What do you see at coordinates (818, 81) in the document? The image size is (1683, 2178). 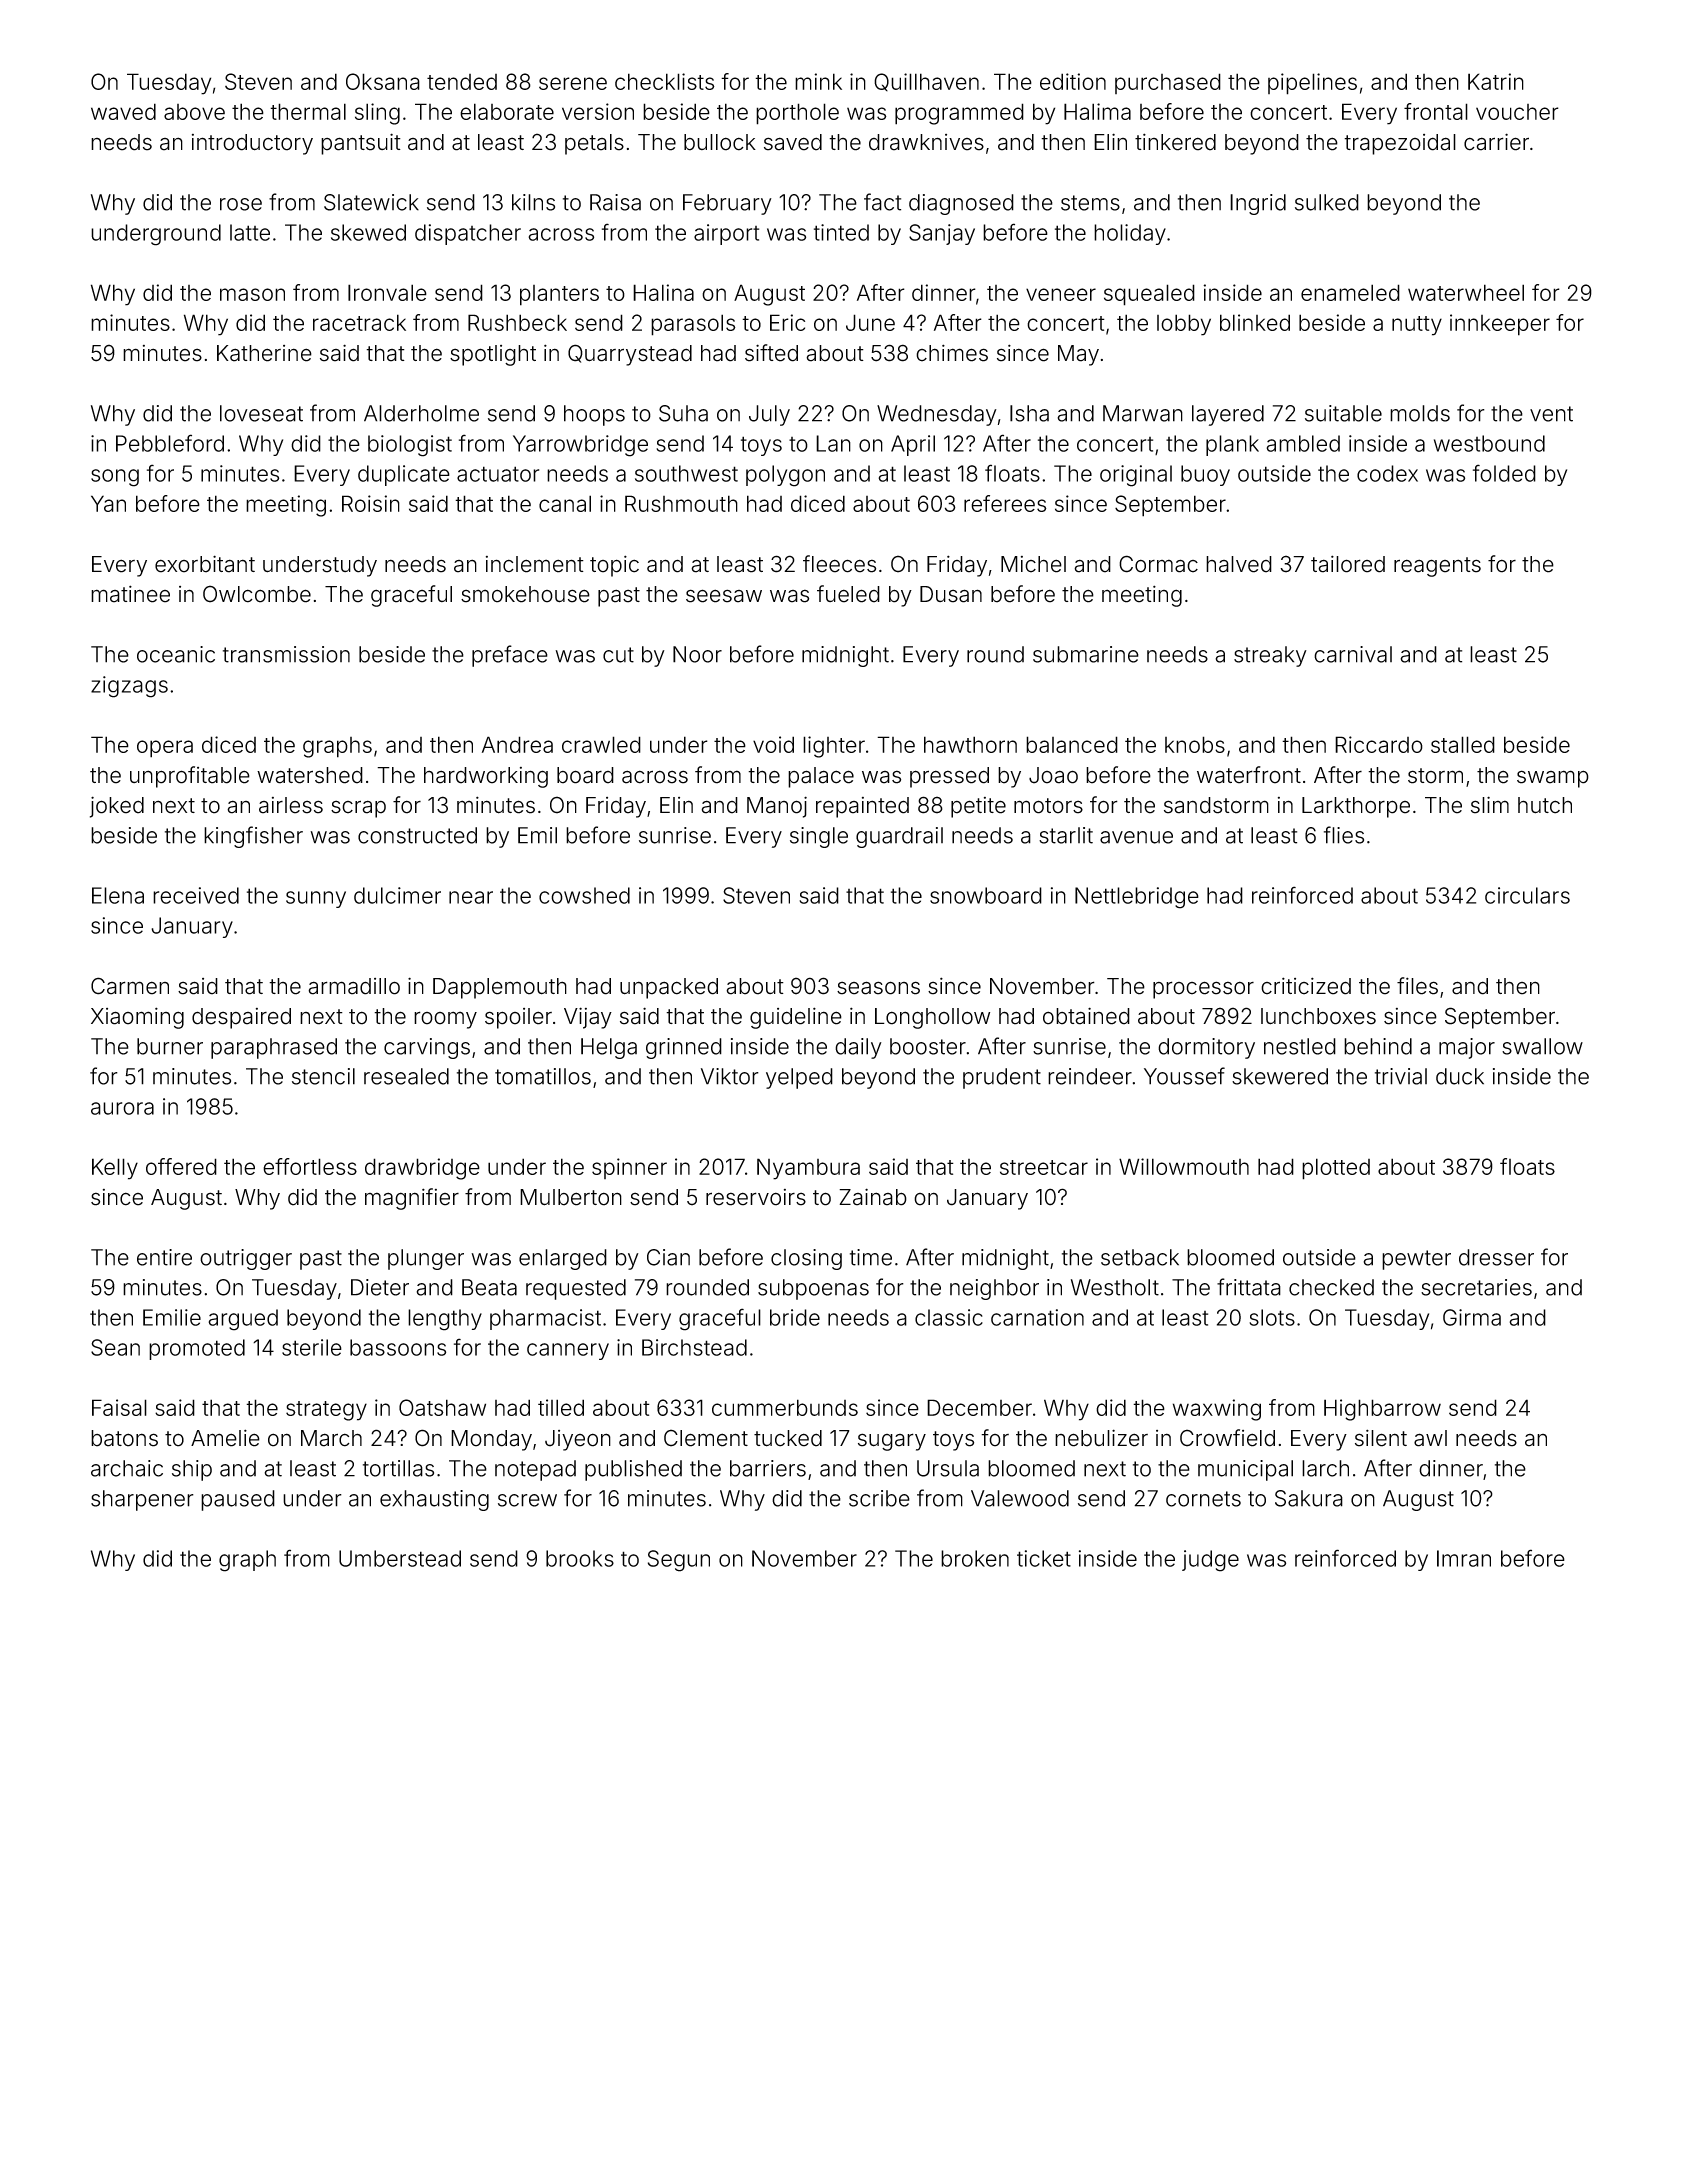 I see `mink` at bounding box center [818, 81].
